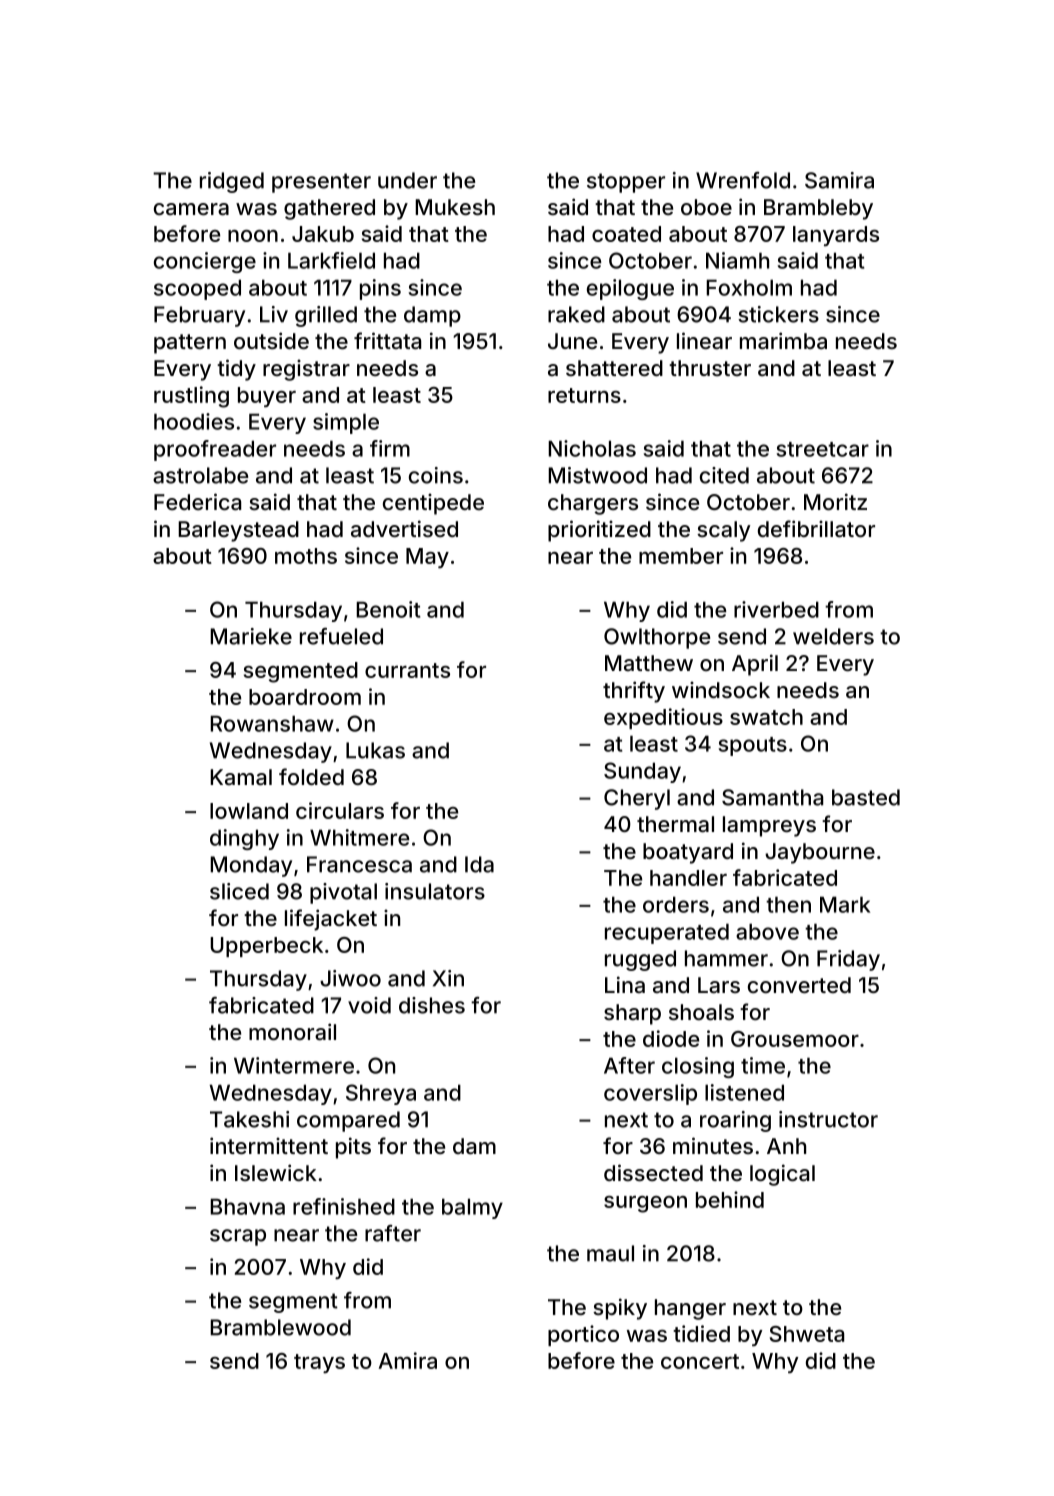 The height and width of the screenshot is (1496, 1054). I want to click on Monday, so click(251, 866).
